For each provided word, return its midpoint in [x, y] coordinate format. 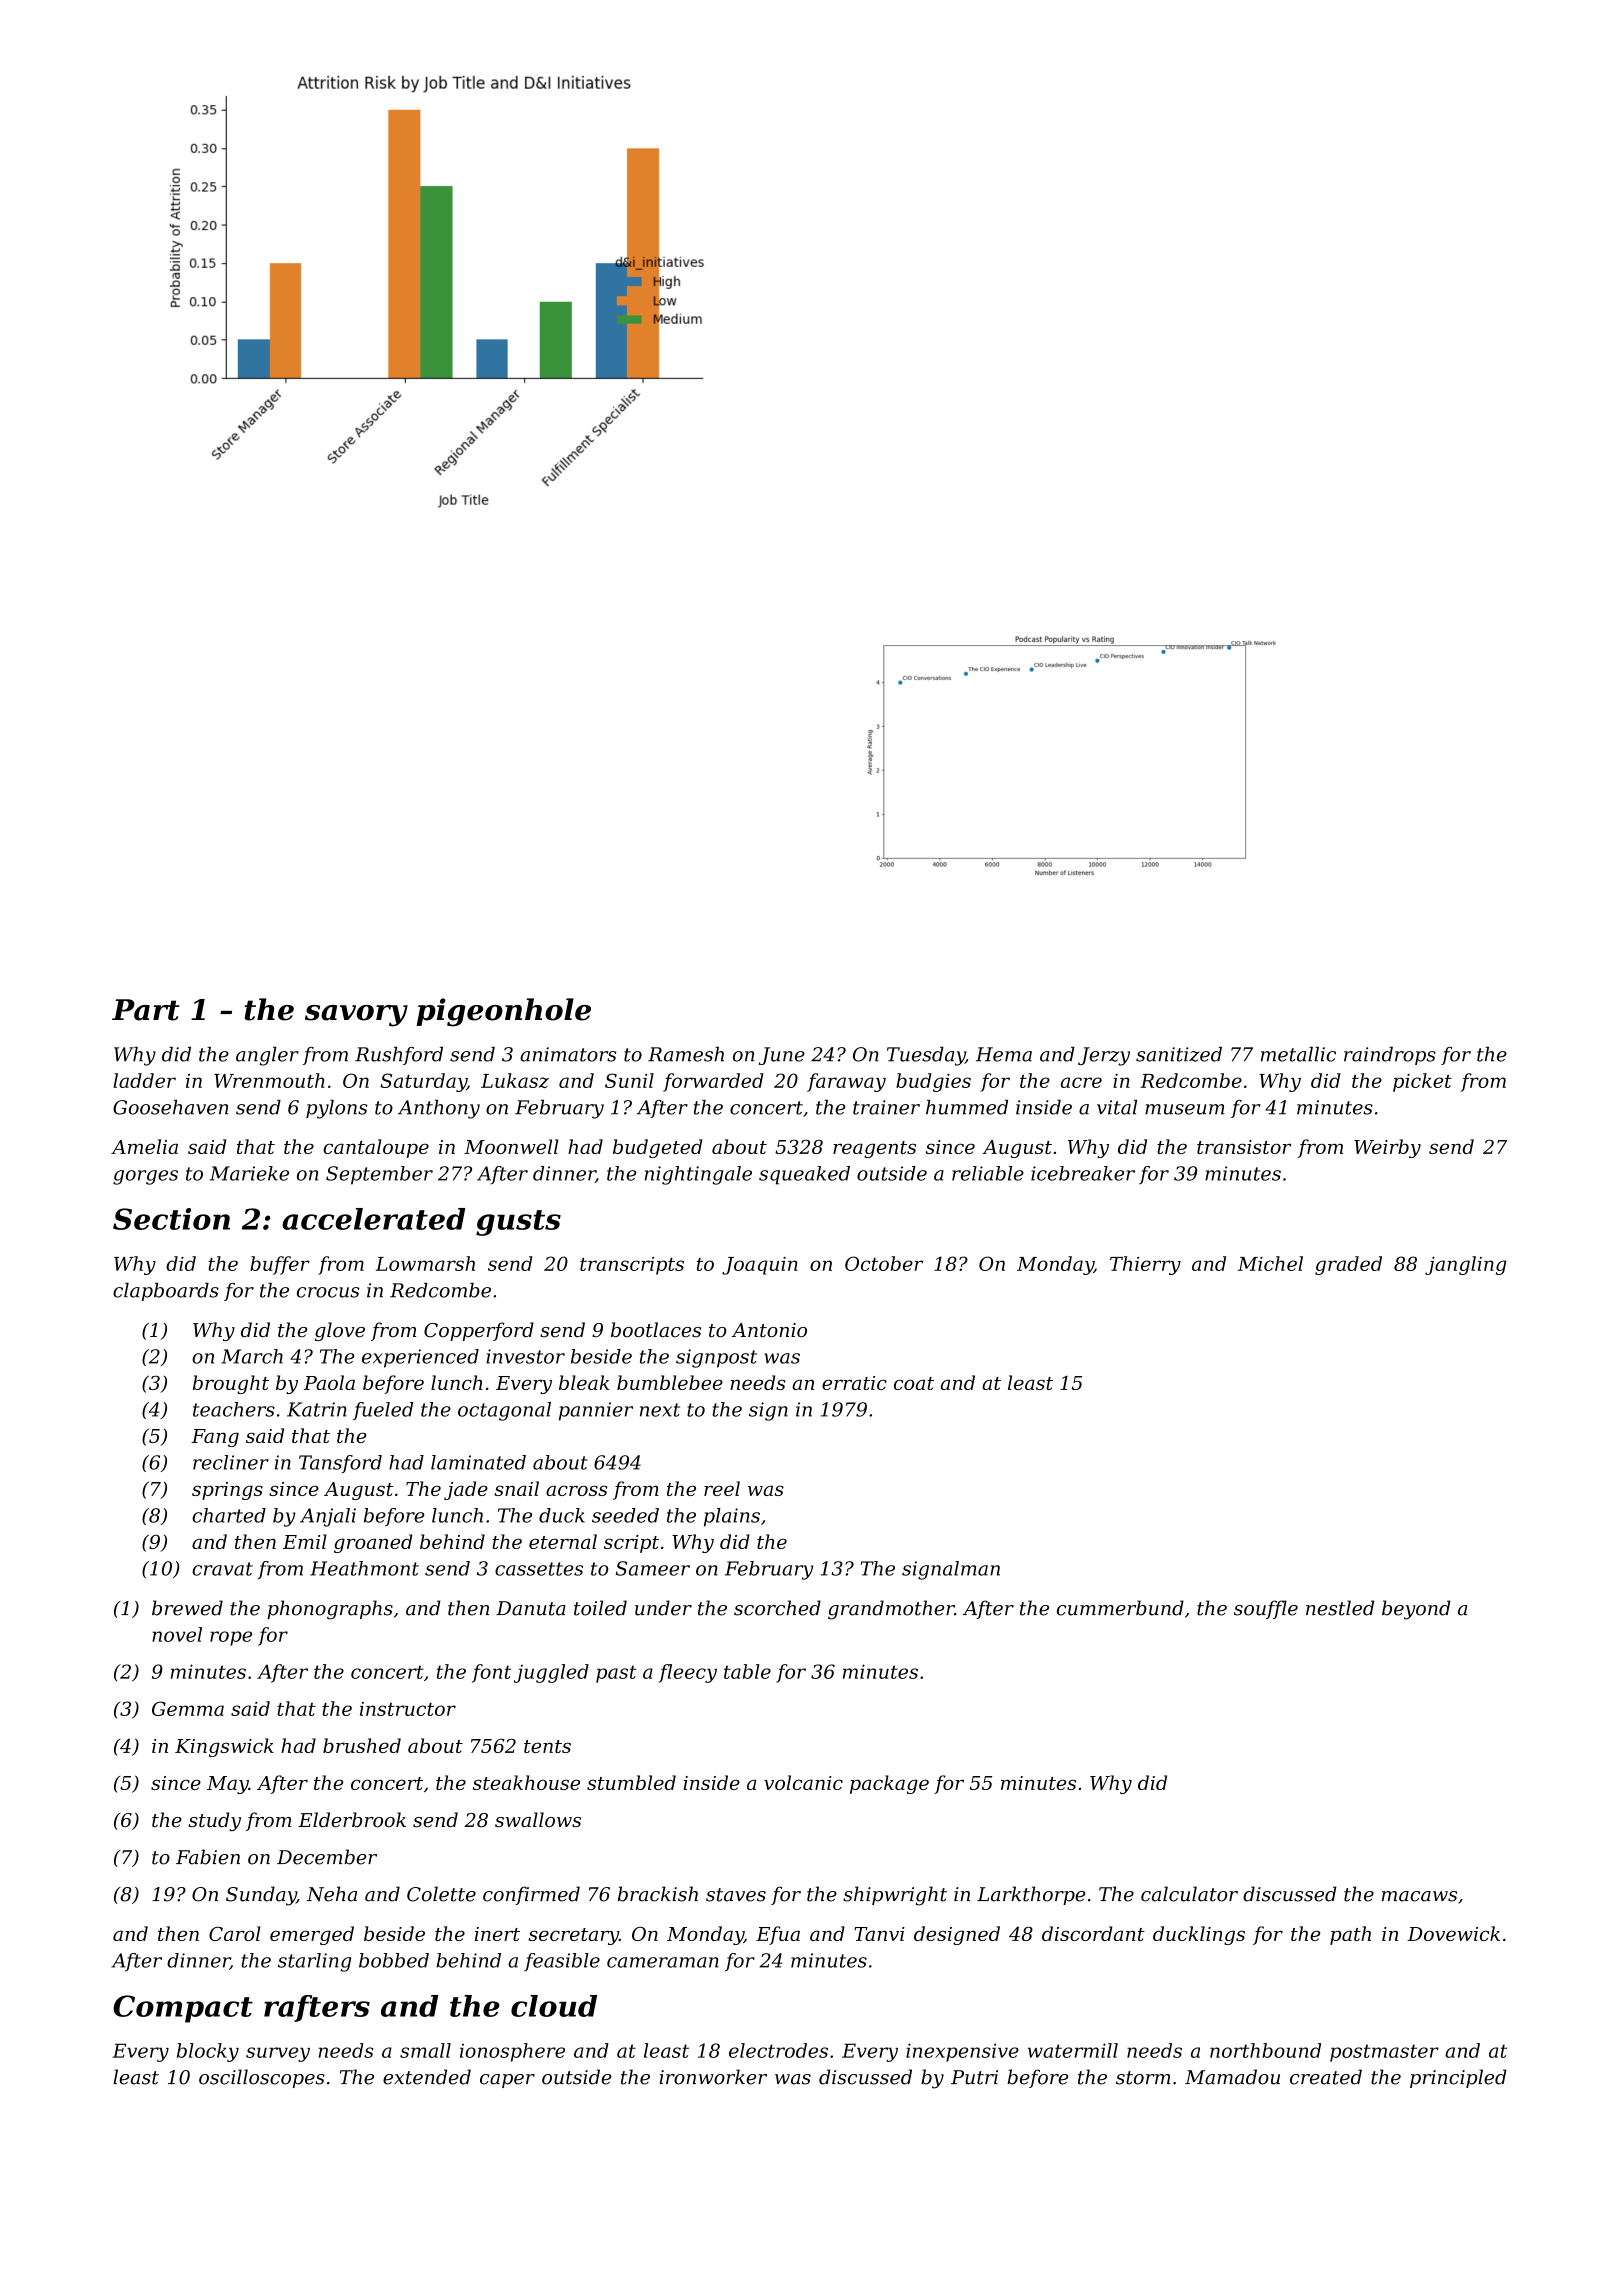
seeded [625, 1515]
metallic [1298, 1054]
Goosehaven [171, 1107]
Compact [183, 2009]
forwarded [713, 1082]
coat [914, 1383]
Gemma [188, 1708]
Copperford [479, 1331]
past [616, 1674]
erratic [854, 1383]
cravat [222, 1569]
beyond [1416, 1610]
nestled [1340, 1608]
